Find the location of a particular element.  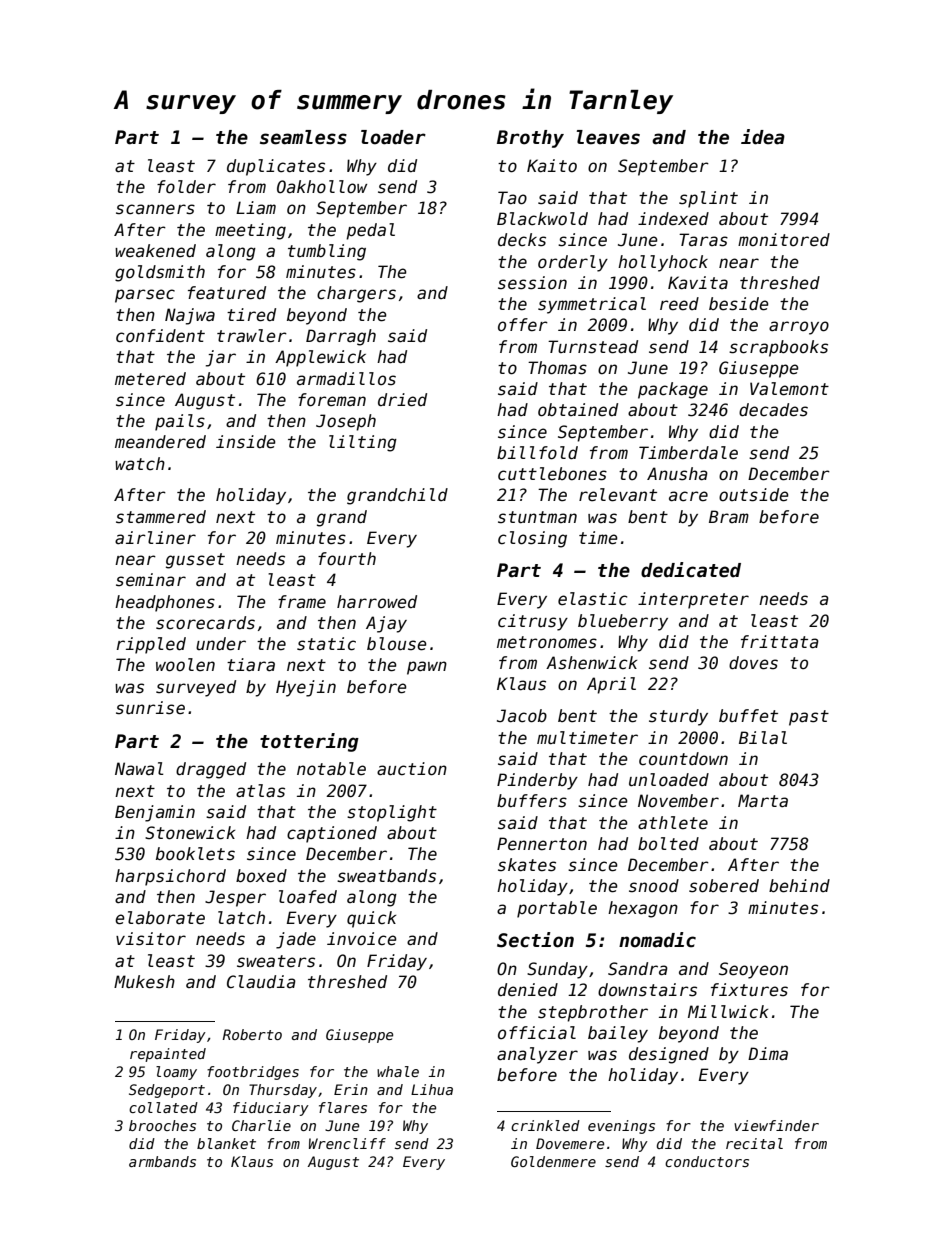

inside is located at coordinates (246, 442).
